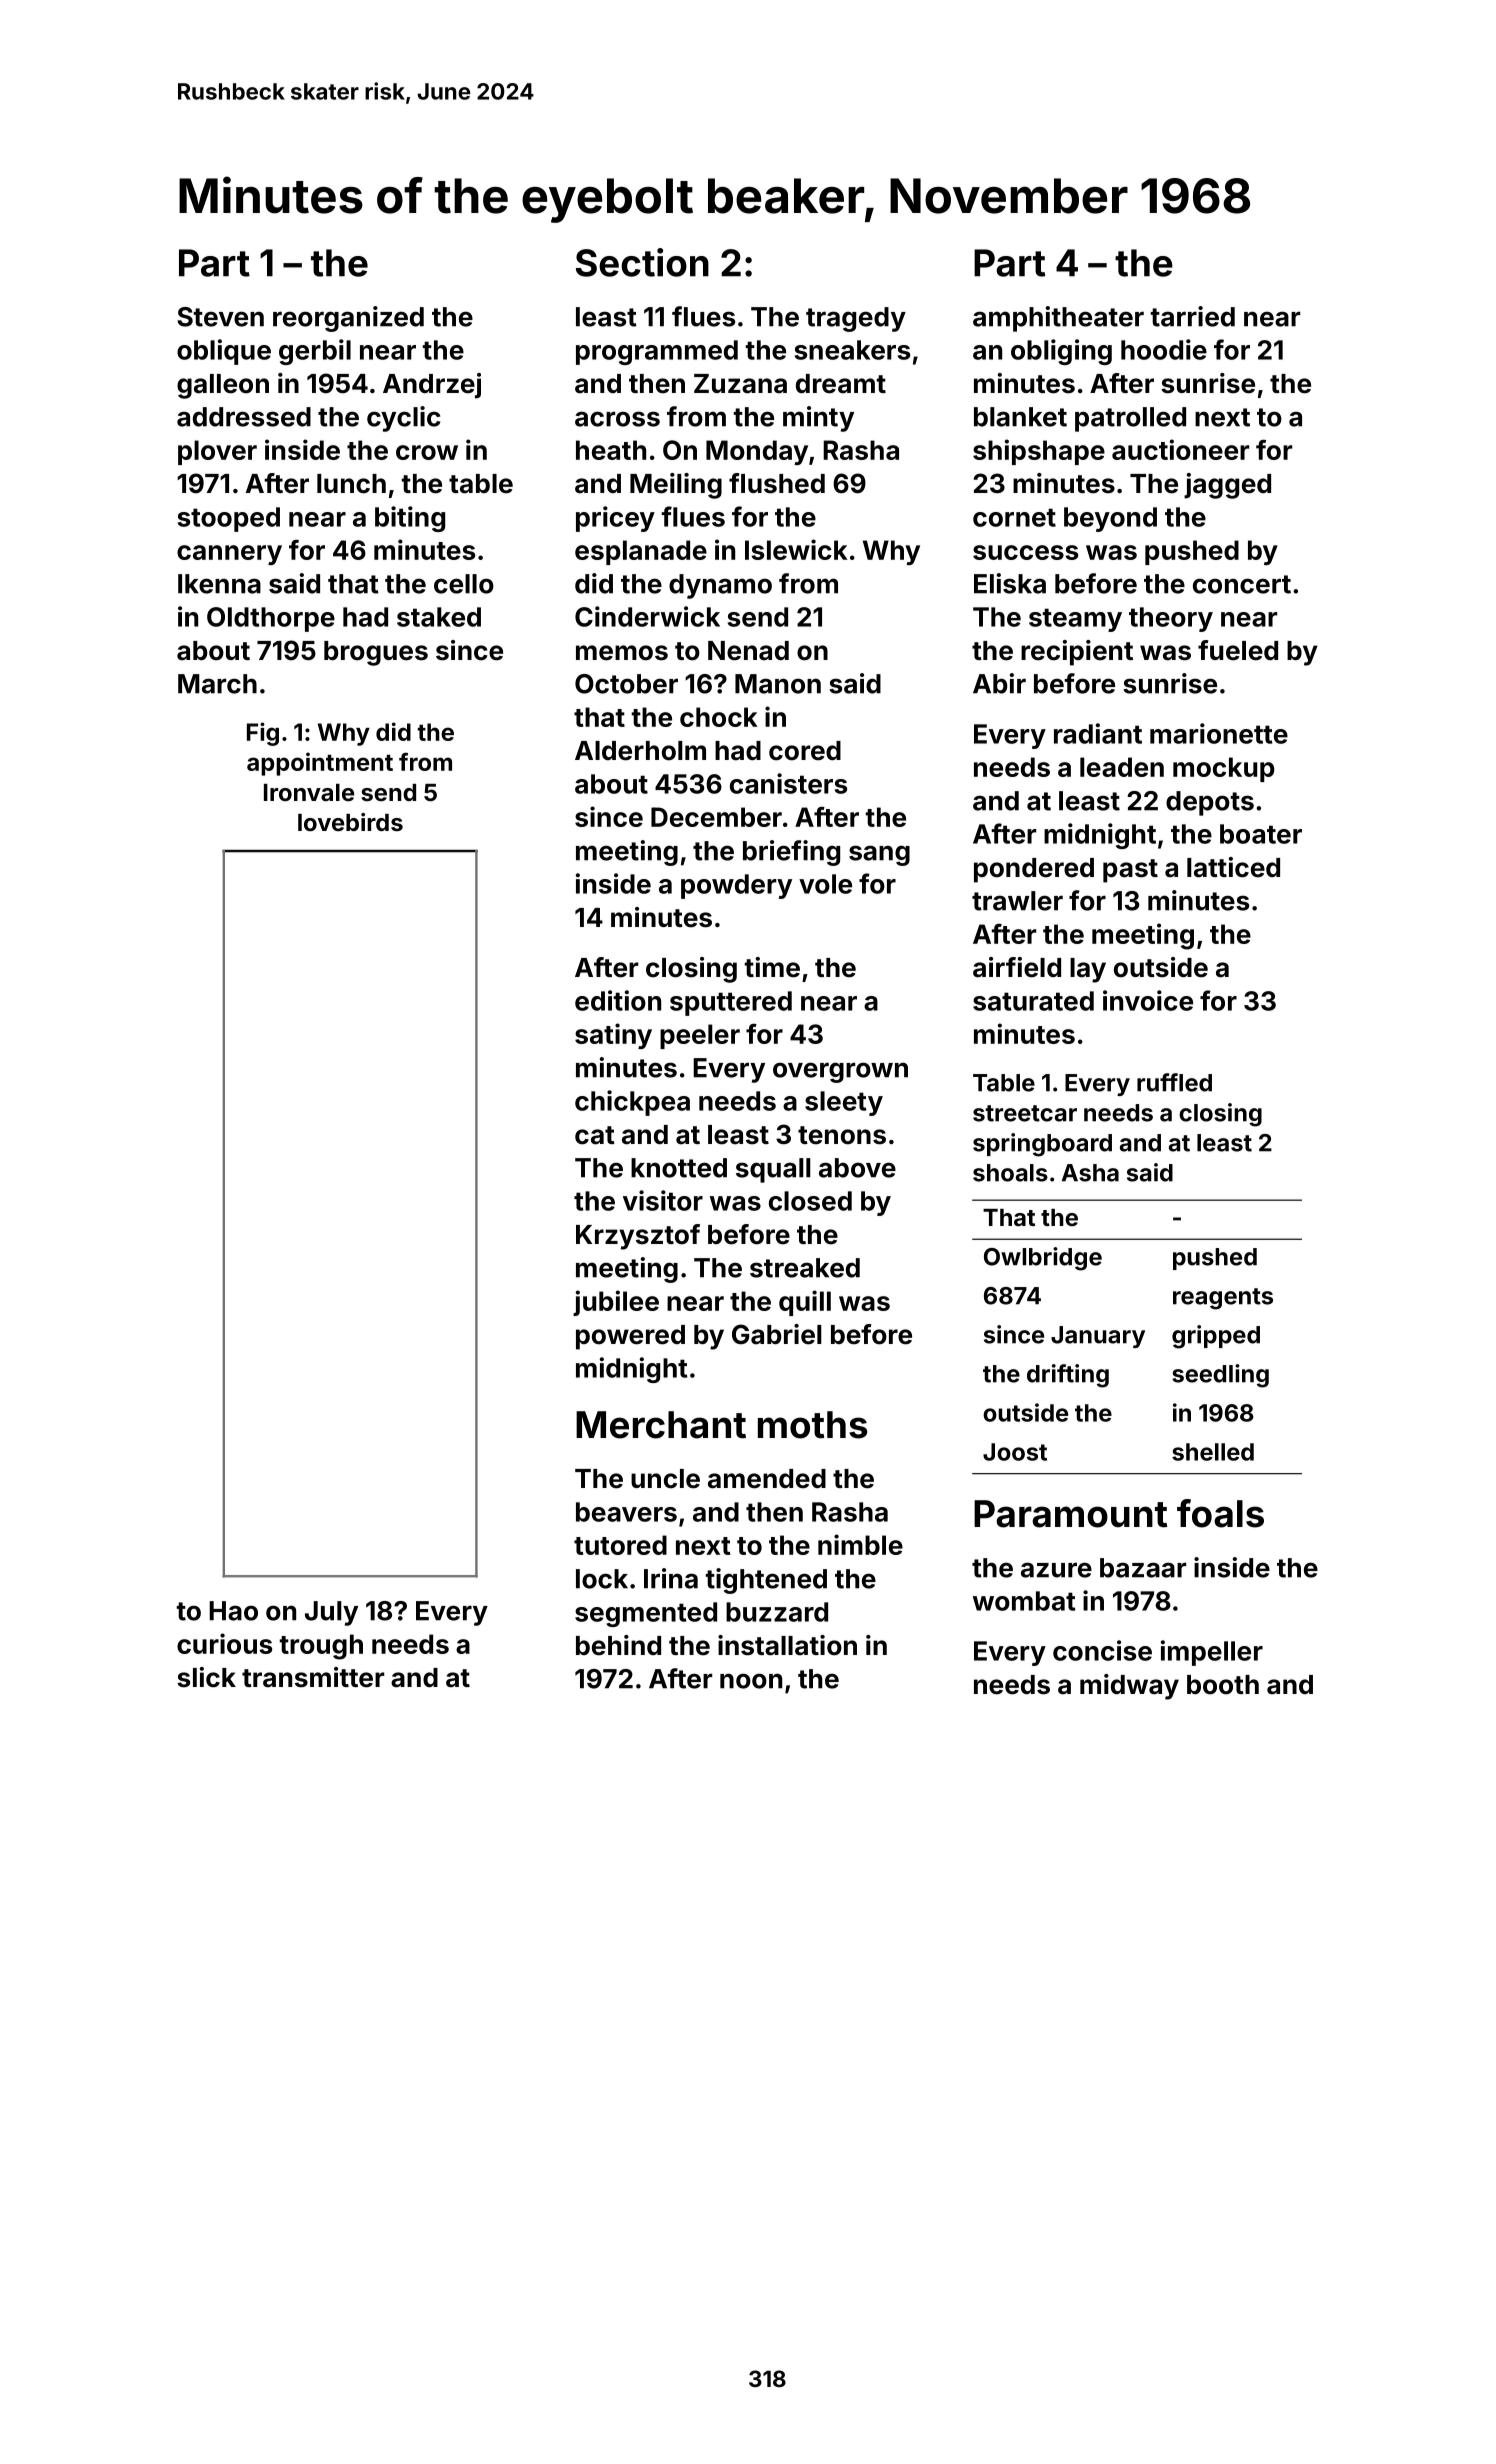  Describe the element at coordinates (595, 1135) in the image. I see `cat` at that location.
